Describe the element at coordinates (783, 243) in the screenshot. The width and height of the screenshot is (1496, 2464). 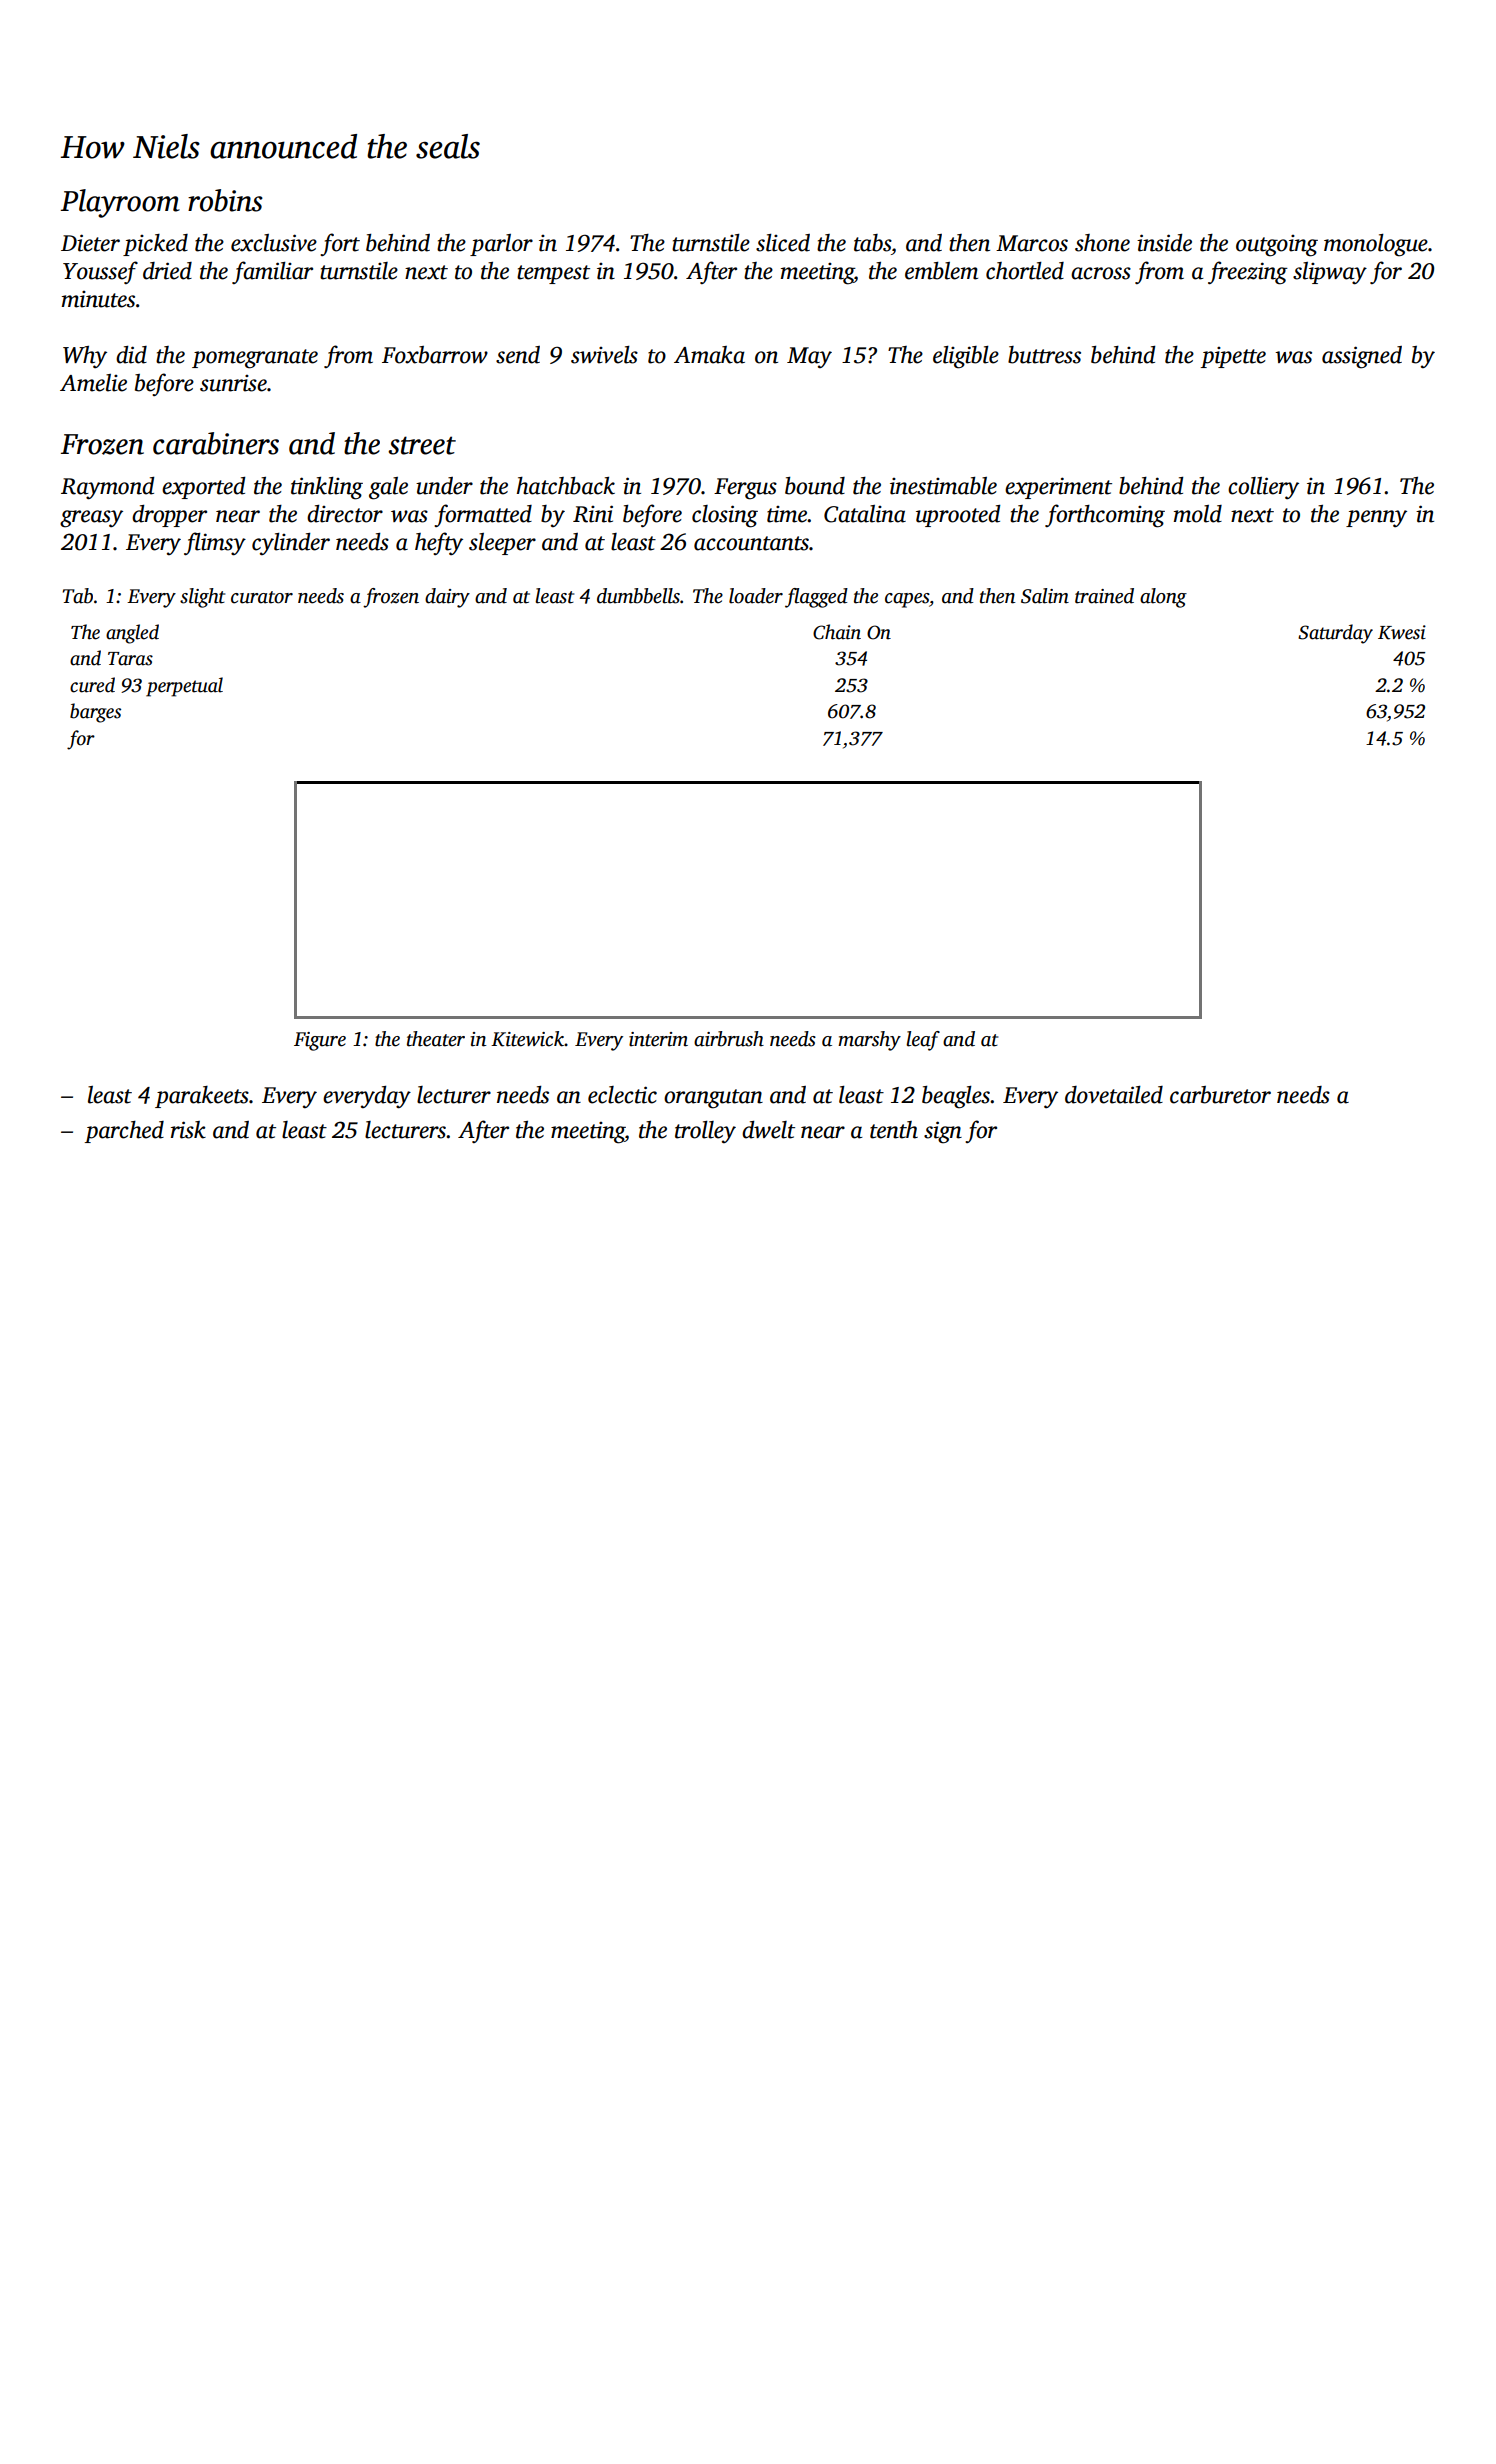
I see `sliced` at that location.
